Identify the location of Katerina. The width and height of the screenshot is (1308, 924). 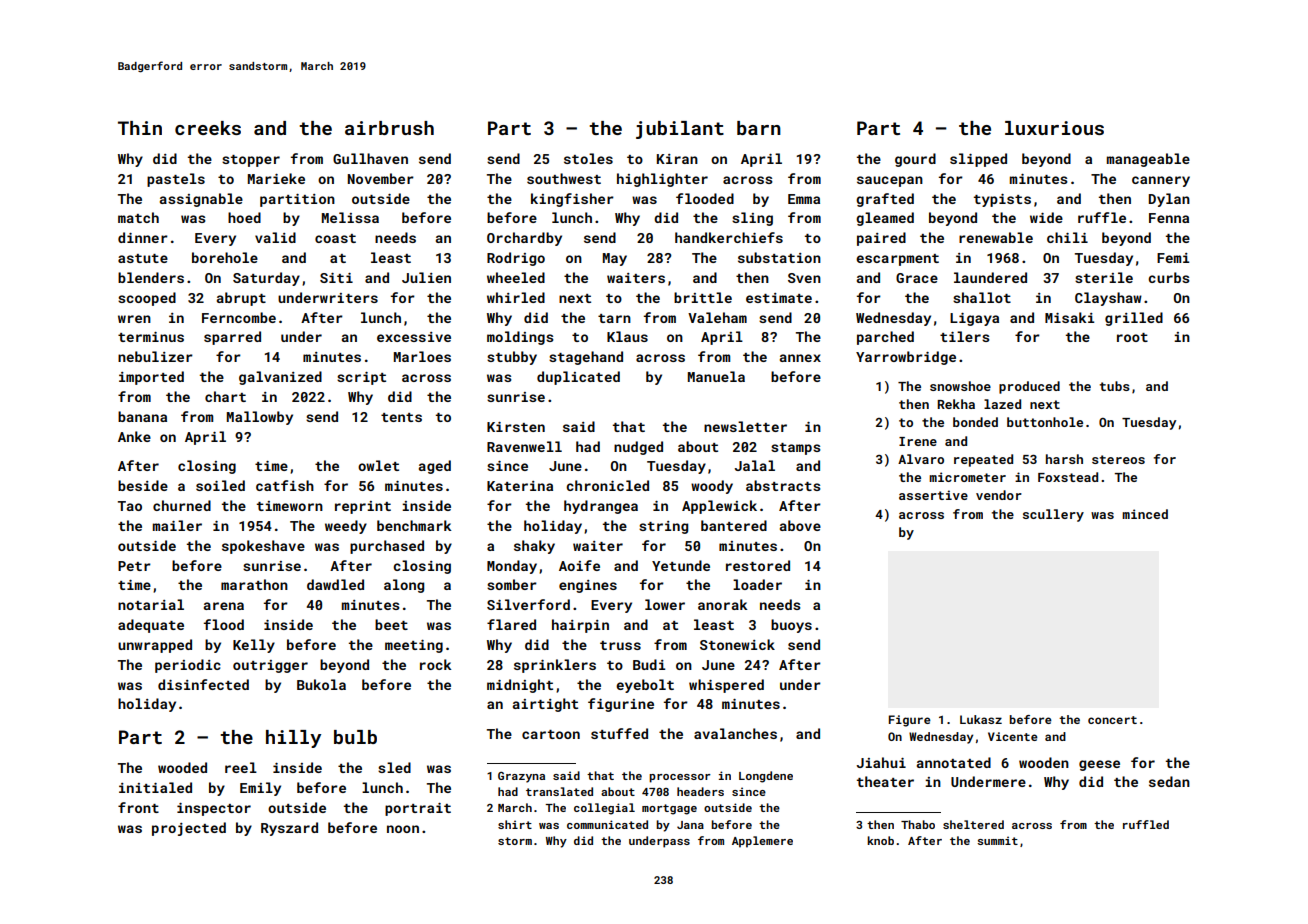
(520, 486).
